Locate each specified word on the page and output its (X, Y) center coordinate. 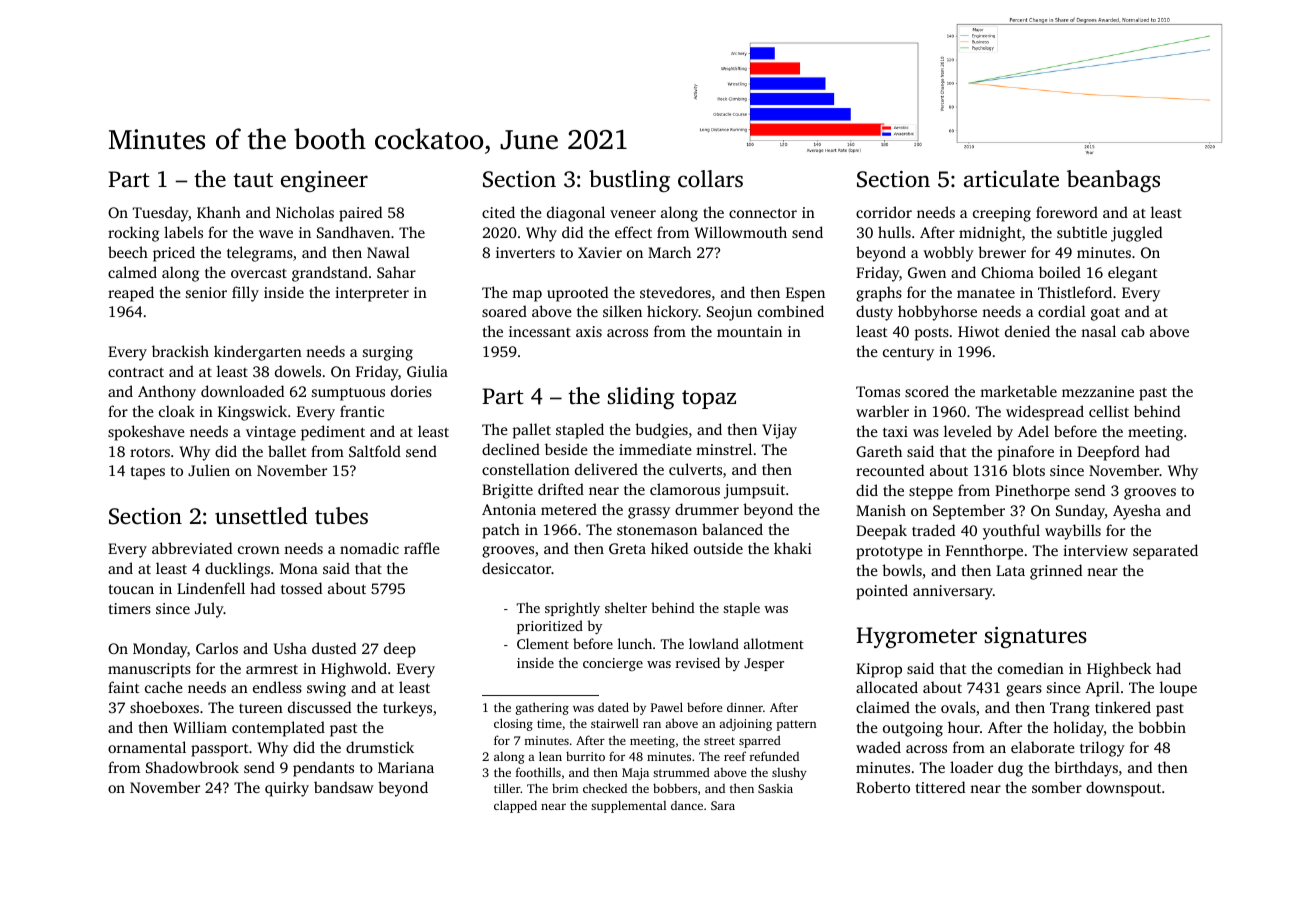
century (908, 354)
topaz (709, 399)
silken (622, 311)
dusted (334, 648)
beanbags (1113, 181)
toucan (131, 589)
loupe (1178, 689)
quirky (287, 789)
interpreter (372, 294)
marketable (1018, 391)
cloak (177, 411)
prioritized (550, 627)
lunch (635, 643)
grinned (1056, 572)
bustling (629, 181)
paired (360, 214)
